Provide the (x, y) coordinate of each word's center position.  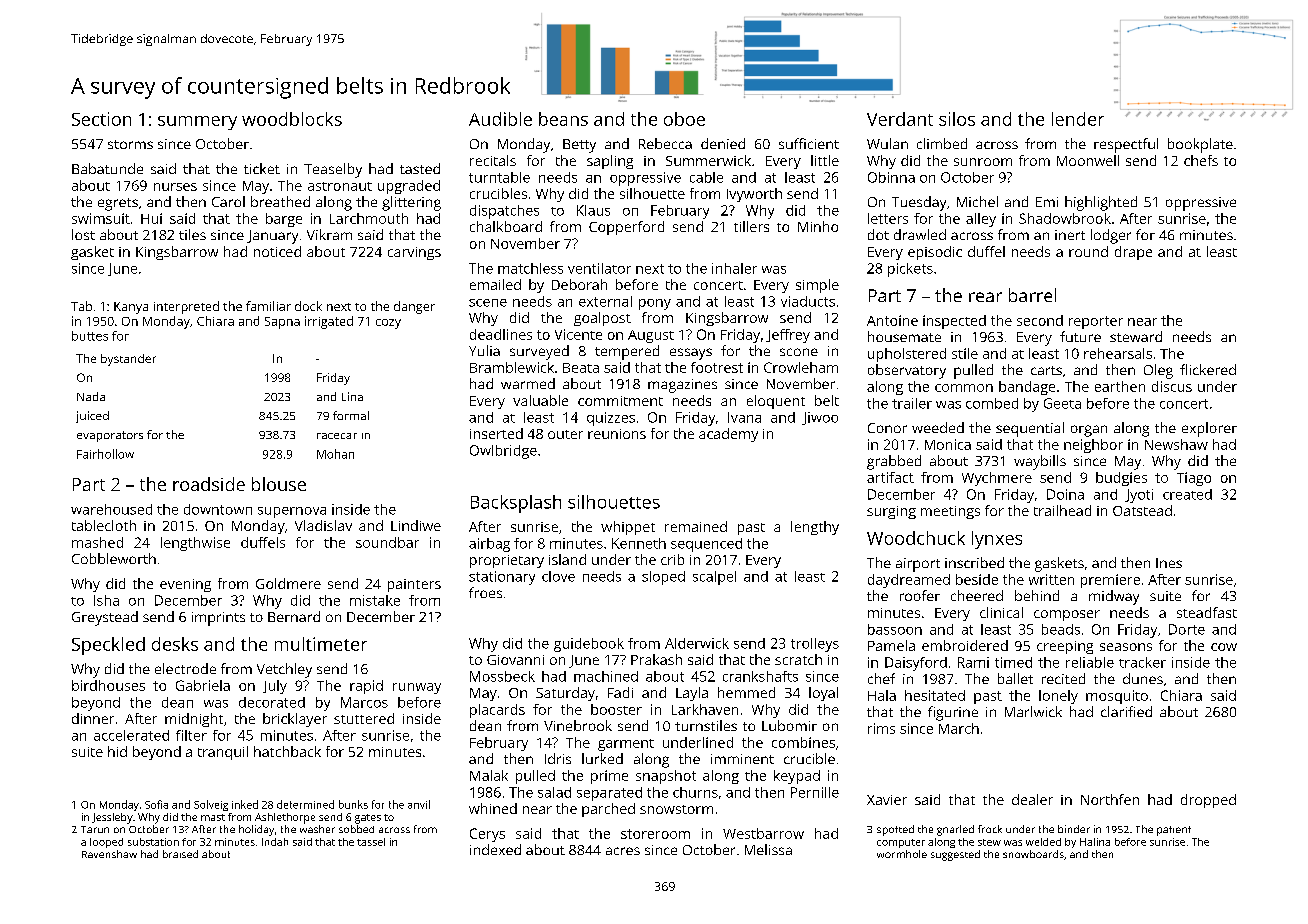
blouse (279, 484)
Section (101, 119)
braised (180, 854)
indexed (495, 849)
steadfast (1207, 612)
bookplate (1200, 145)
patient (1174, 831)
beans (563, 119)
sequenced (706, 545)
